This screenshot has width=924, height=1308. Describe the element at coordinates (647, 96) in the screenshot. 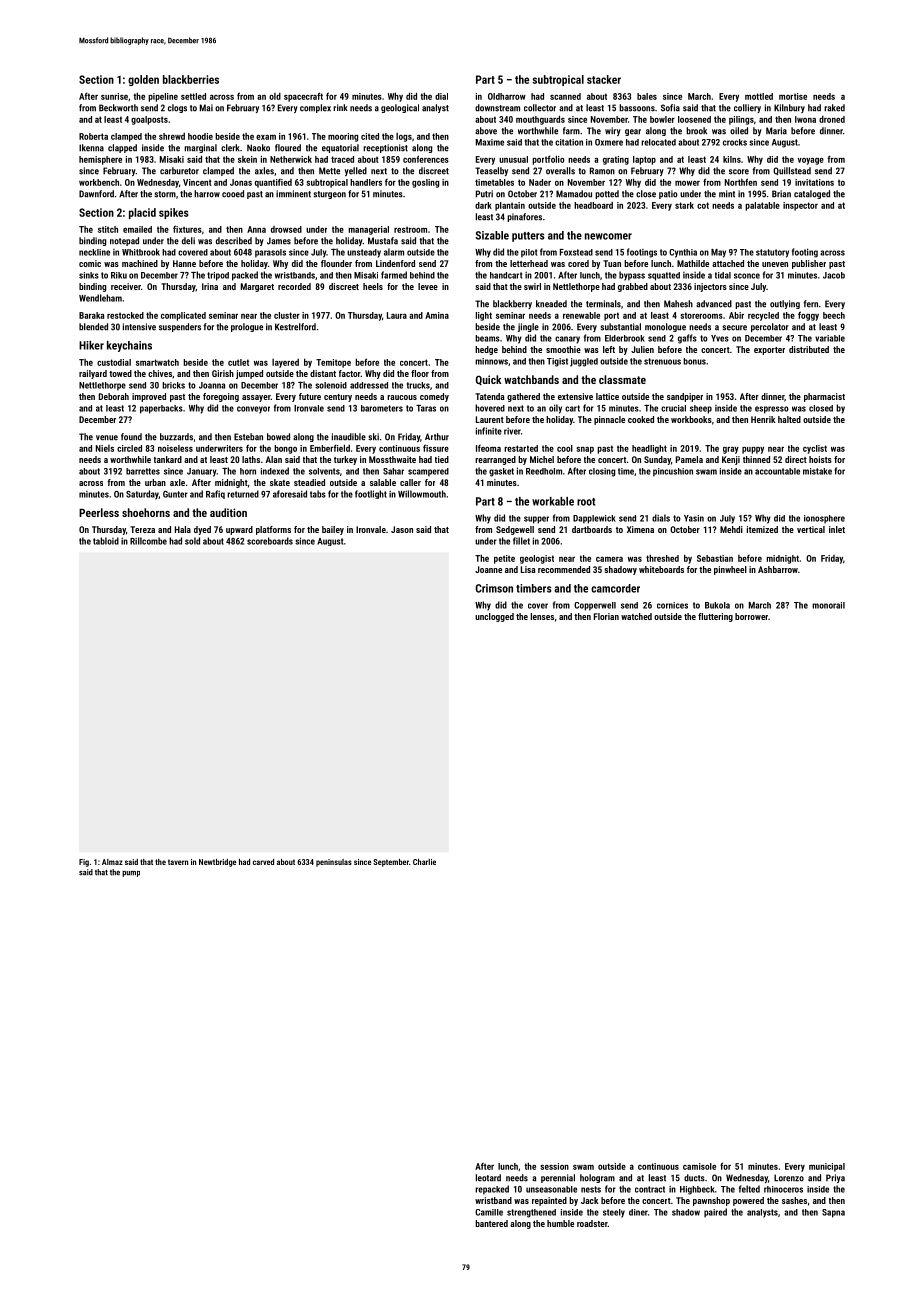

I see `bales` at that location.
